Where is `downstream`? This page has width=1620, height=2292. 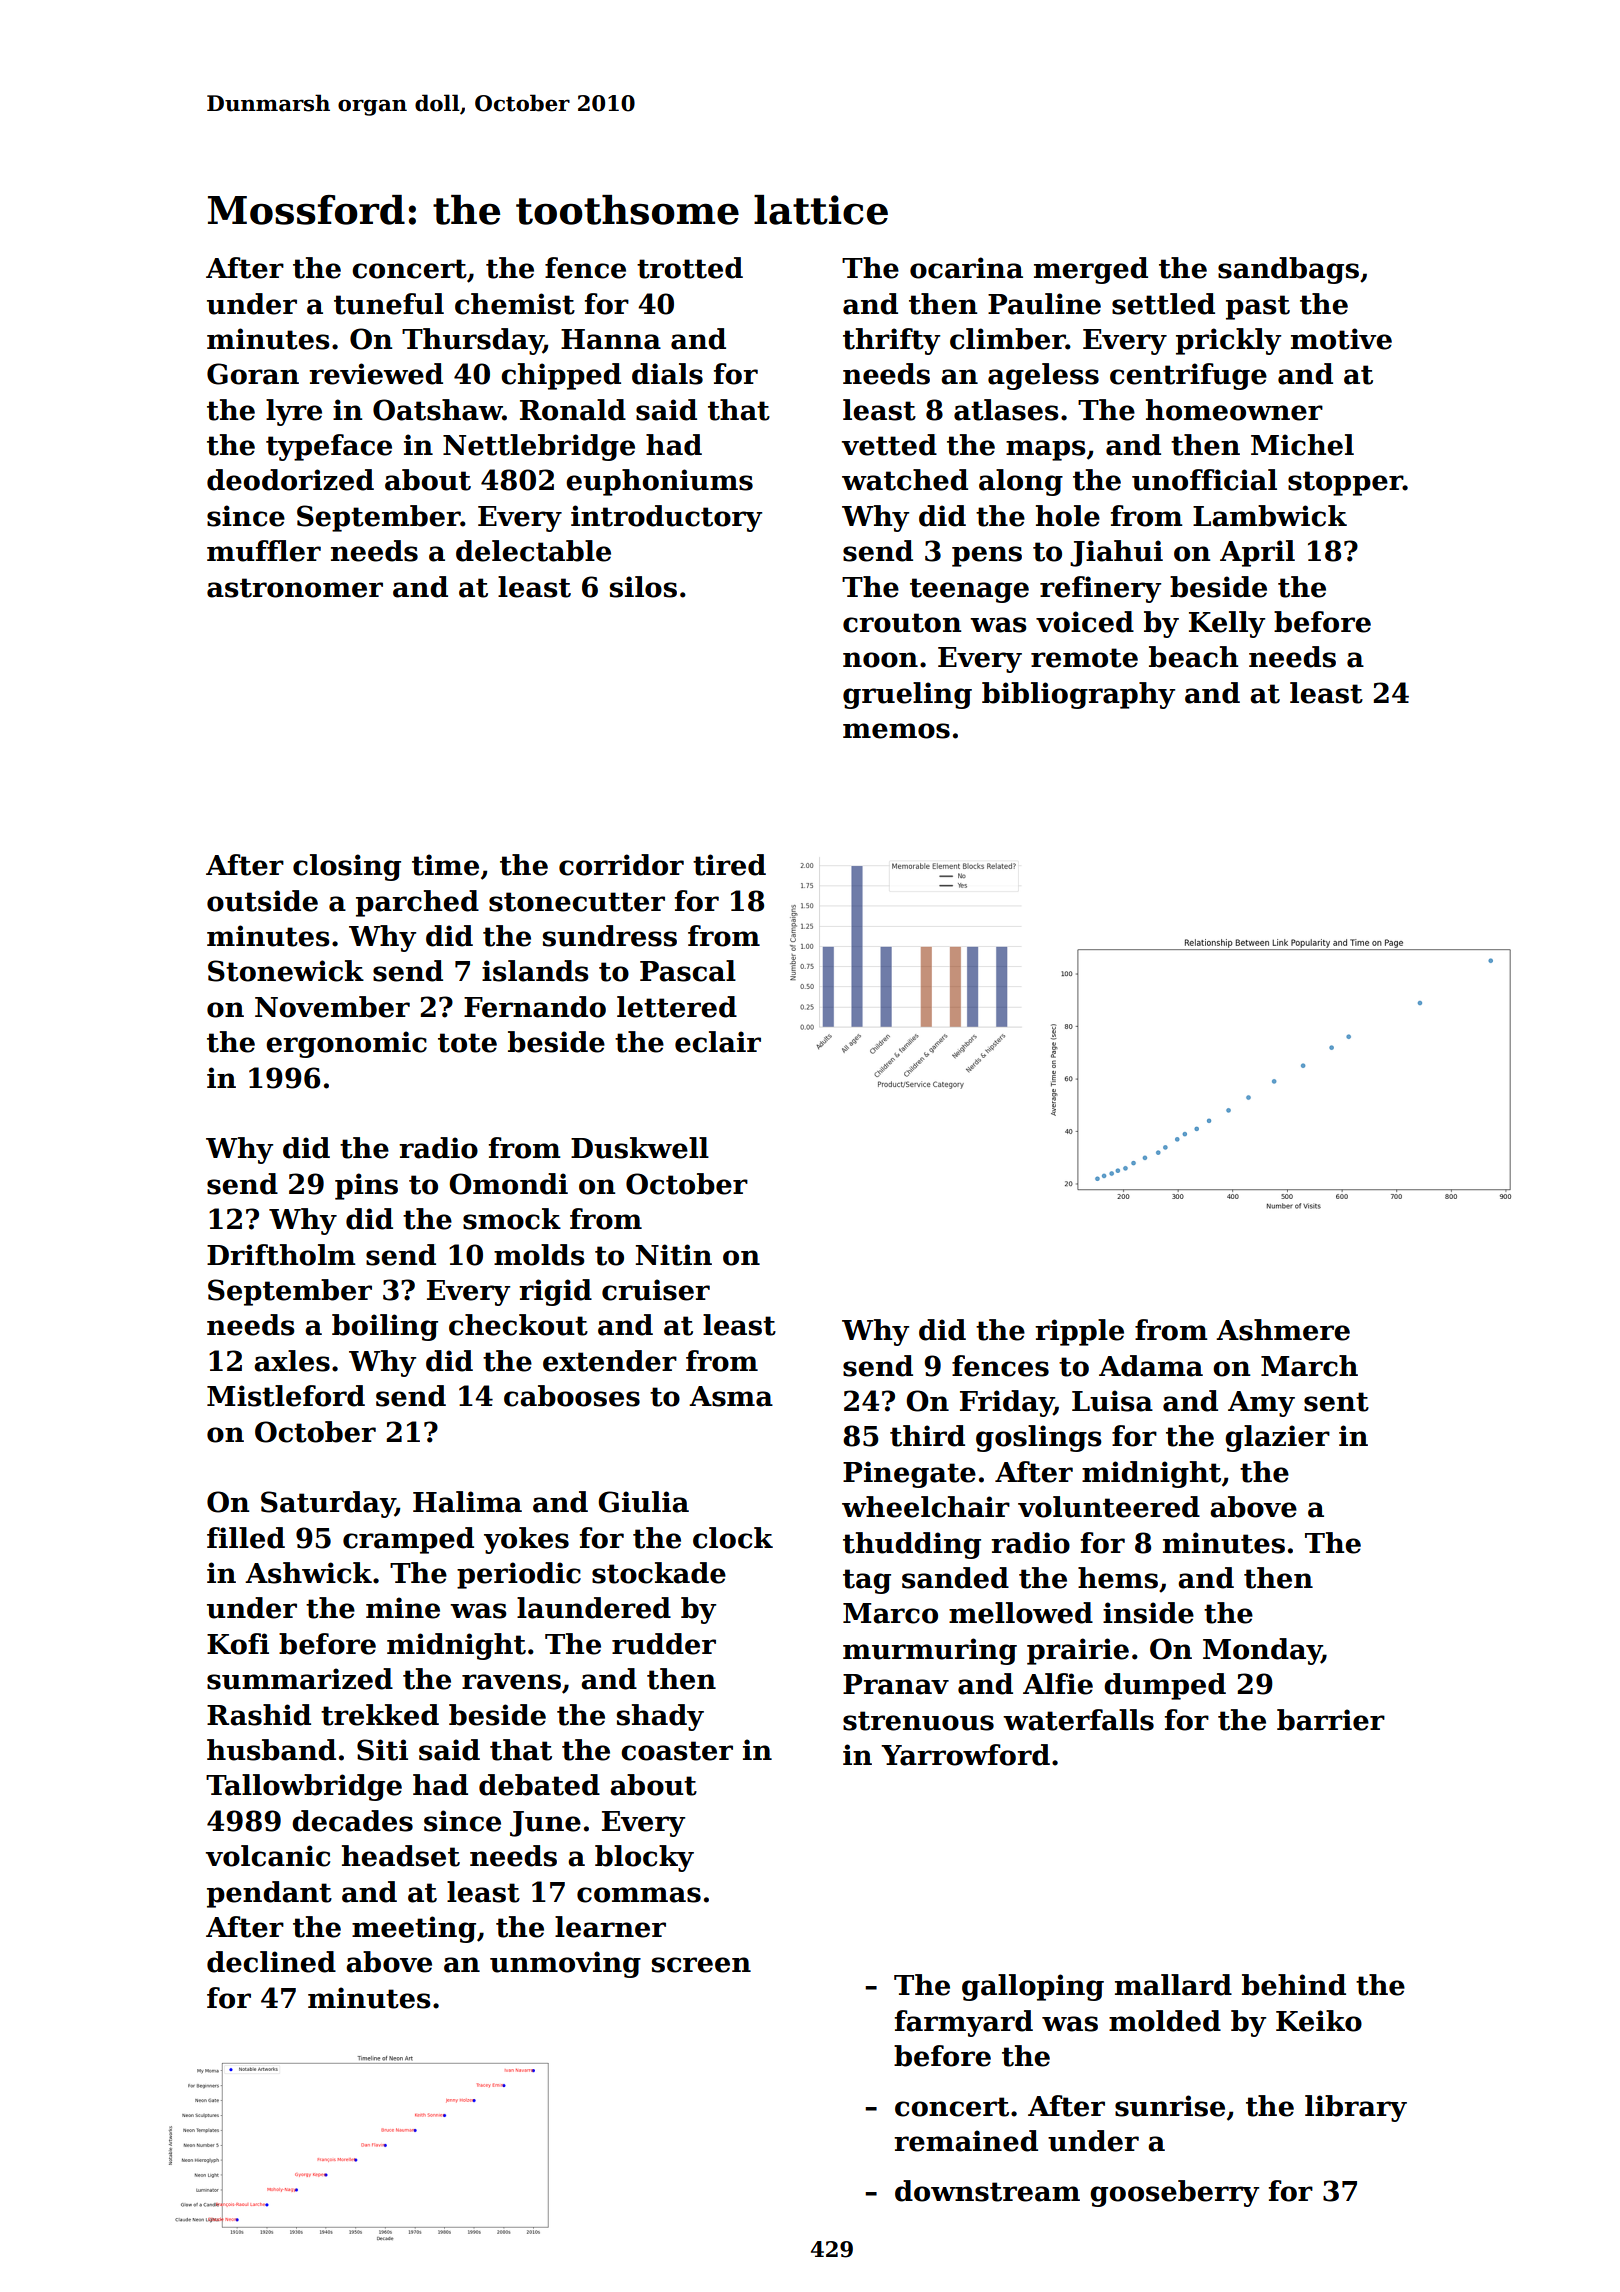 downstream is located at coordinates (987, 2191).
